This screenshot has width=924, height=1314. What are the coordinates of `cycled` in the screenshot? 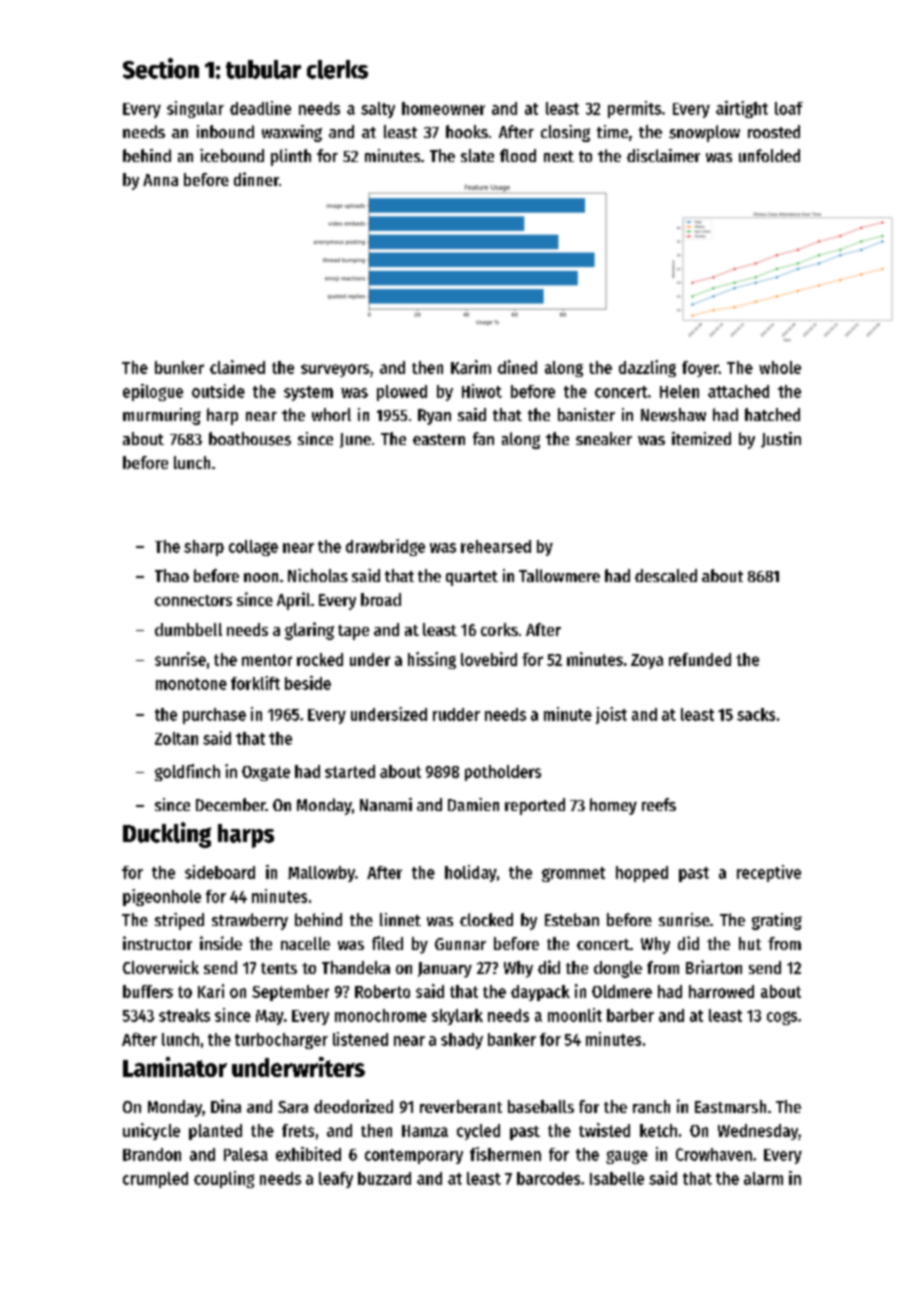 It's located at (478, 1132).
